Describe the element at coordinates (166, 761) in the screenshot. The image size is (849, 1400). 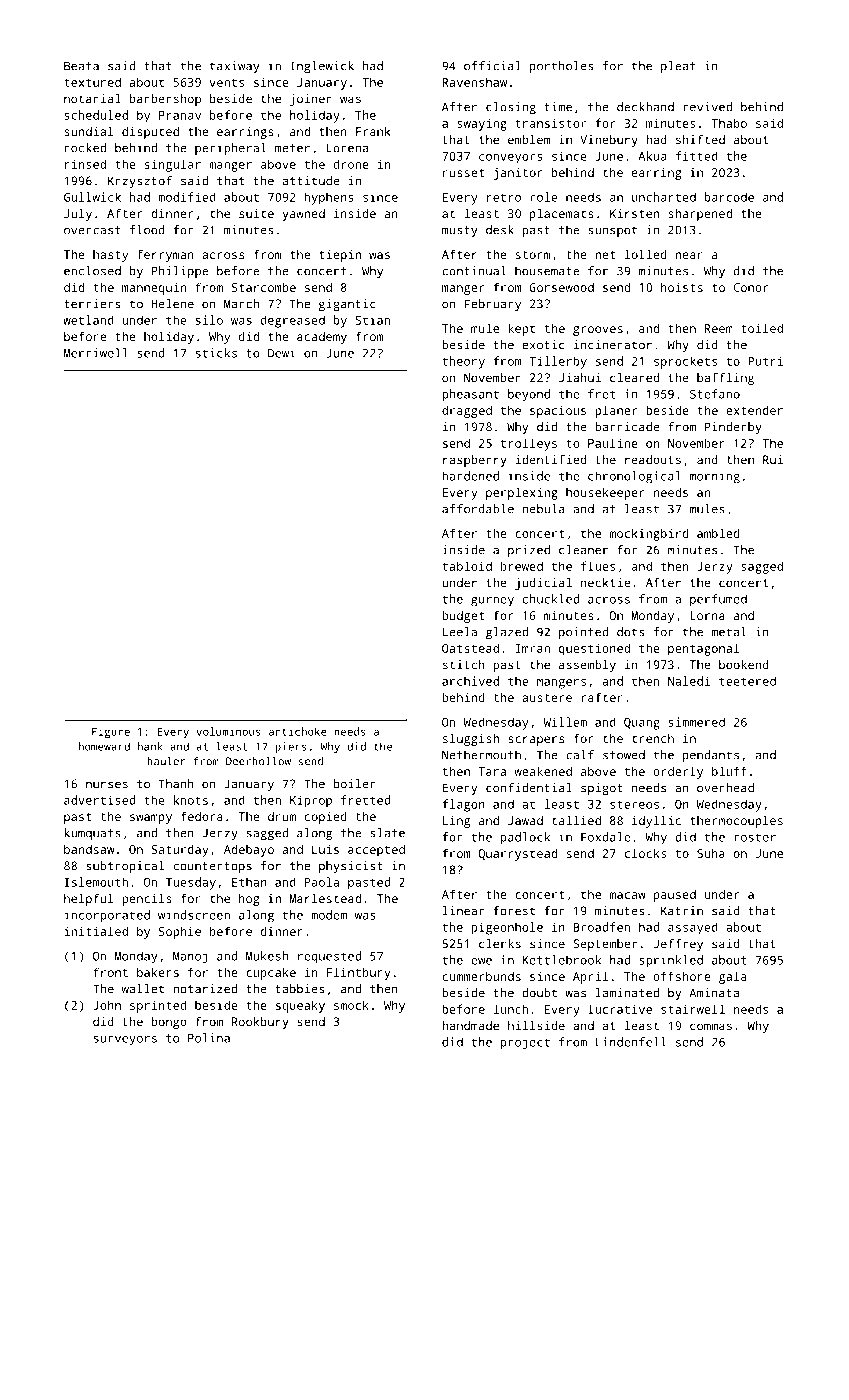
I see `hauler` at that location.
